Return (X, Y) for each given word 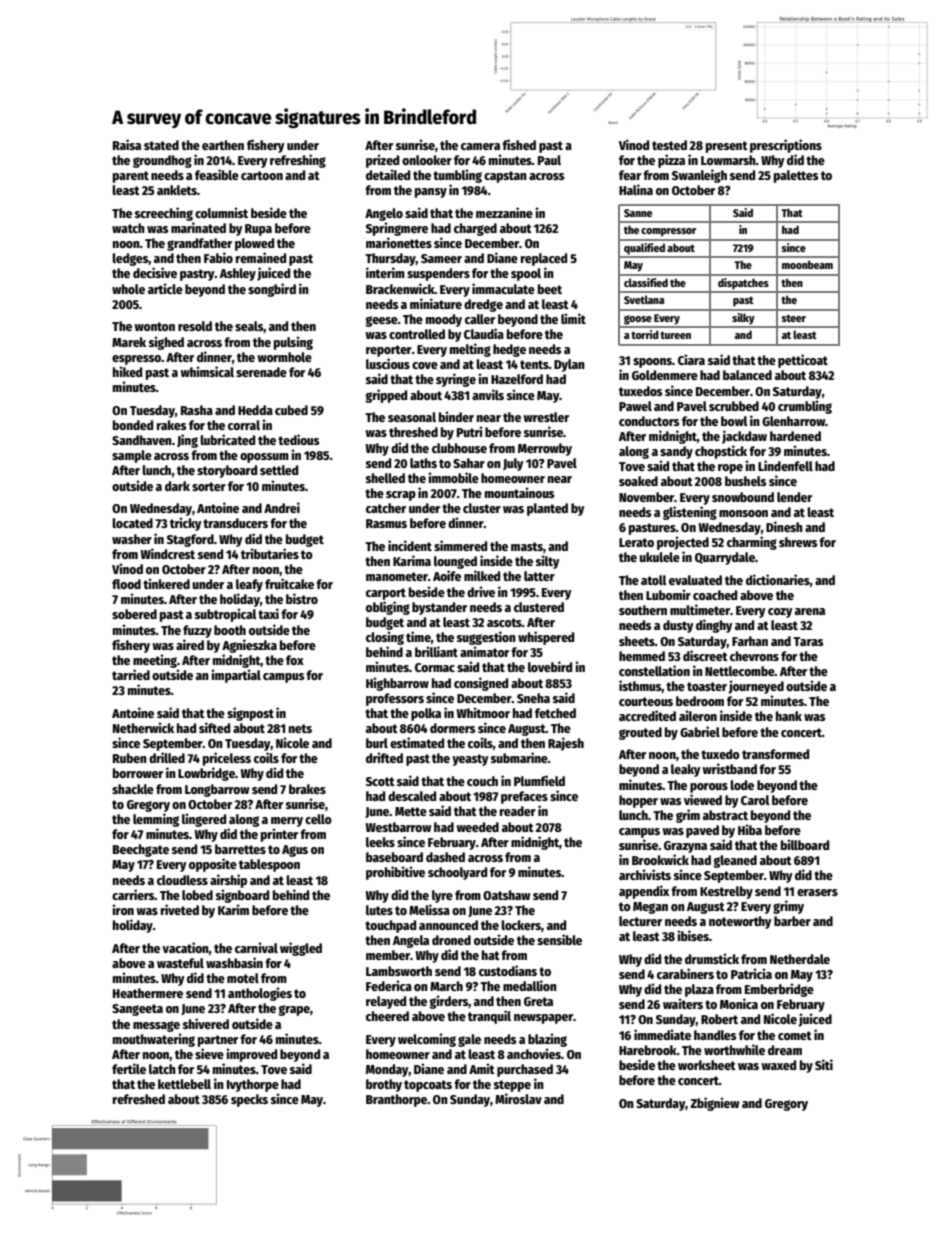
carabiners (685, 973)
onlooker (427, 160)
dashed (445, 857)
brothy (384, 1085)
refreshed (139, 1099)
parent (131, 177)
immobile (453, 477)
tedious (298, 439)
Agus (295, 851)
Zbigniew (714, 1104)
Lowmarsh (728, 160)
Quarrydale (725, 558)
